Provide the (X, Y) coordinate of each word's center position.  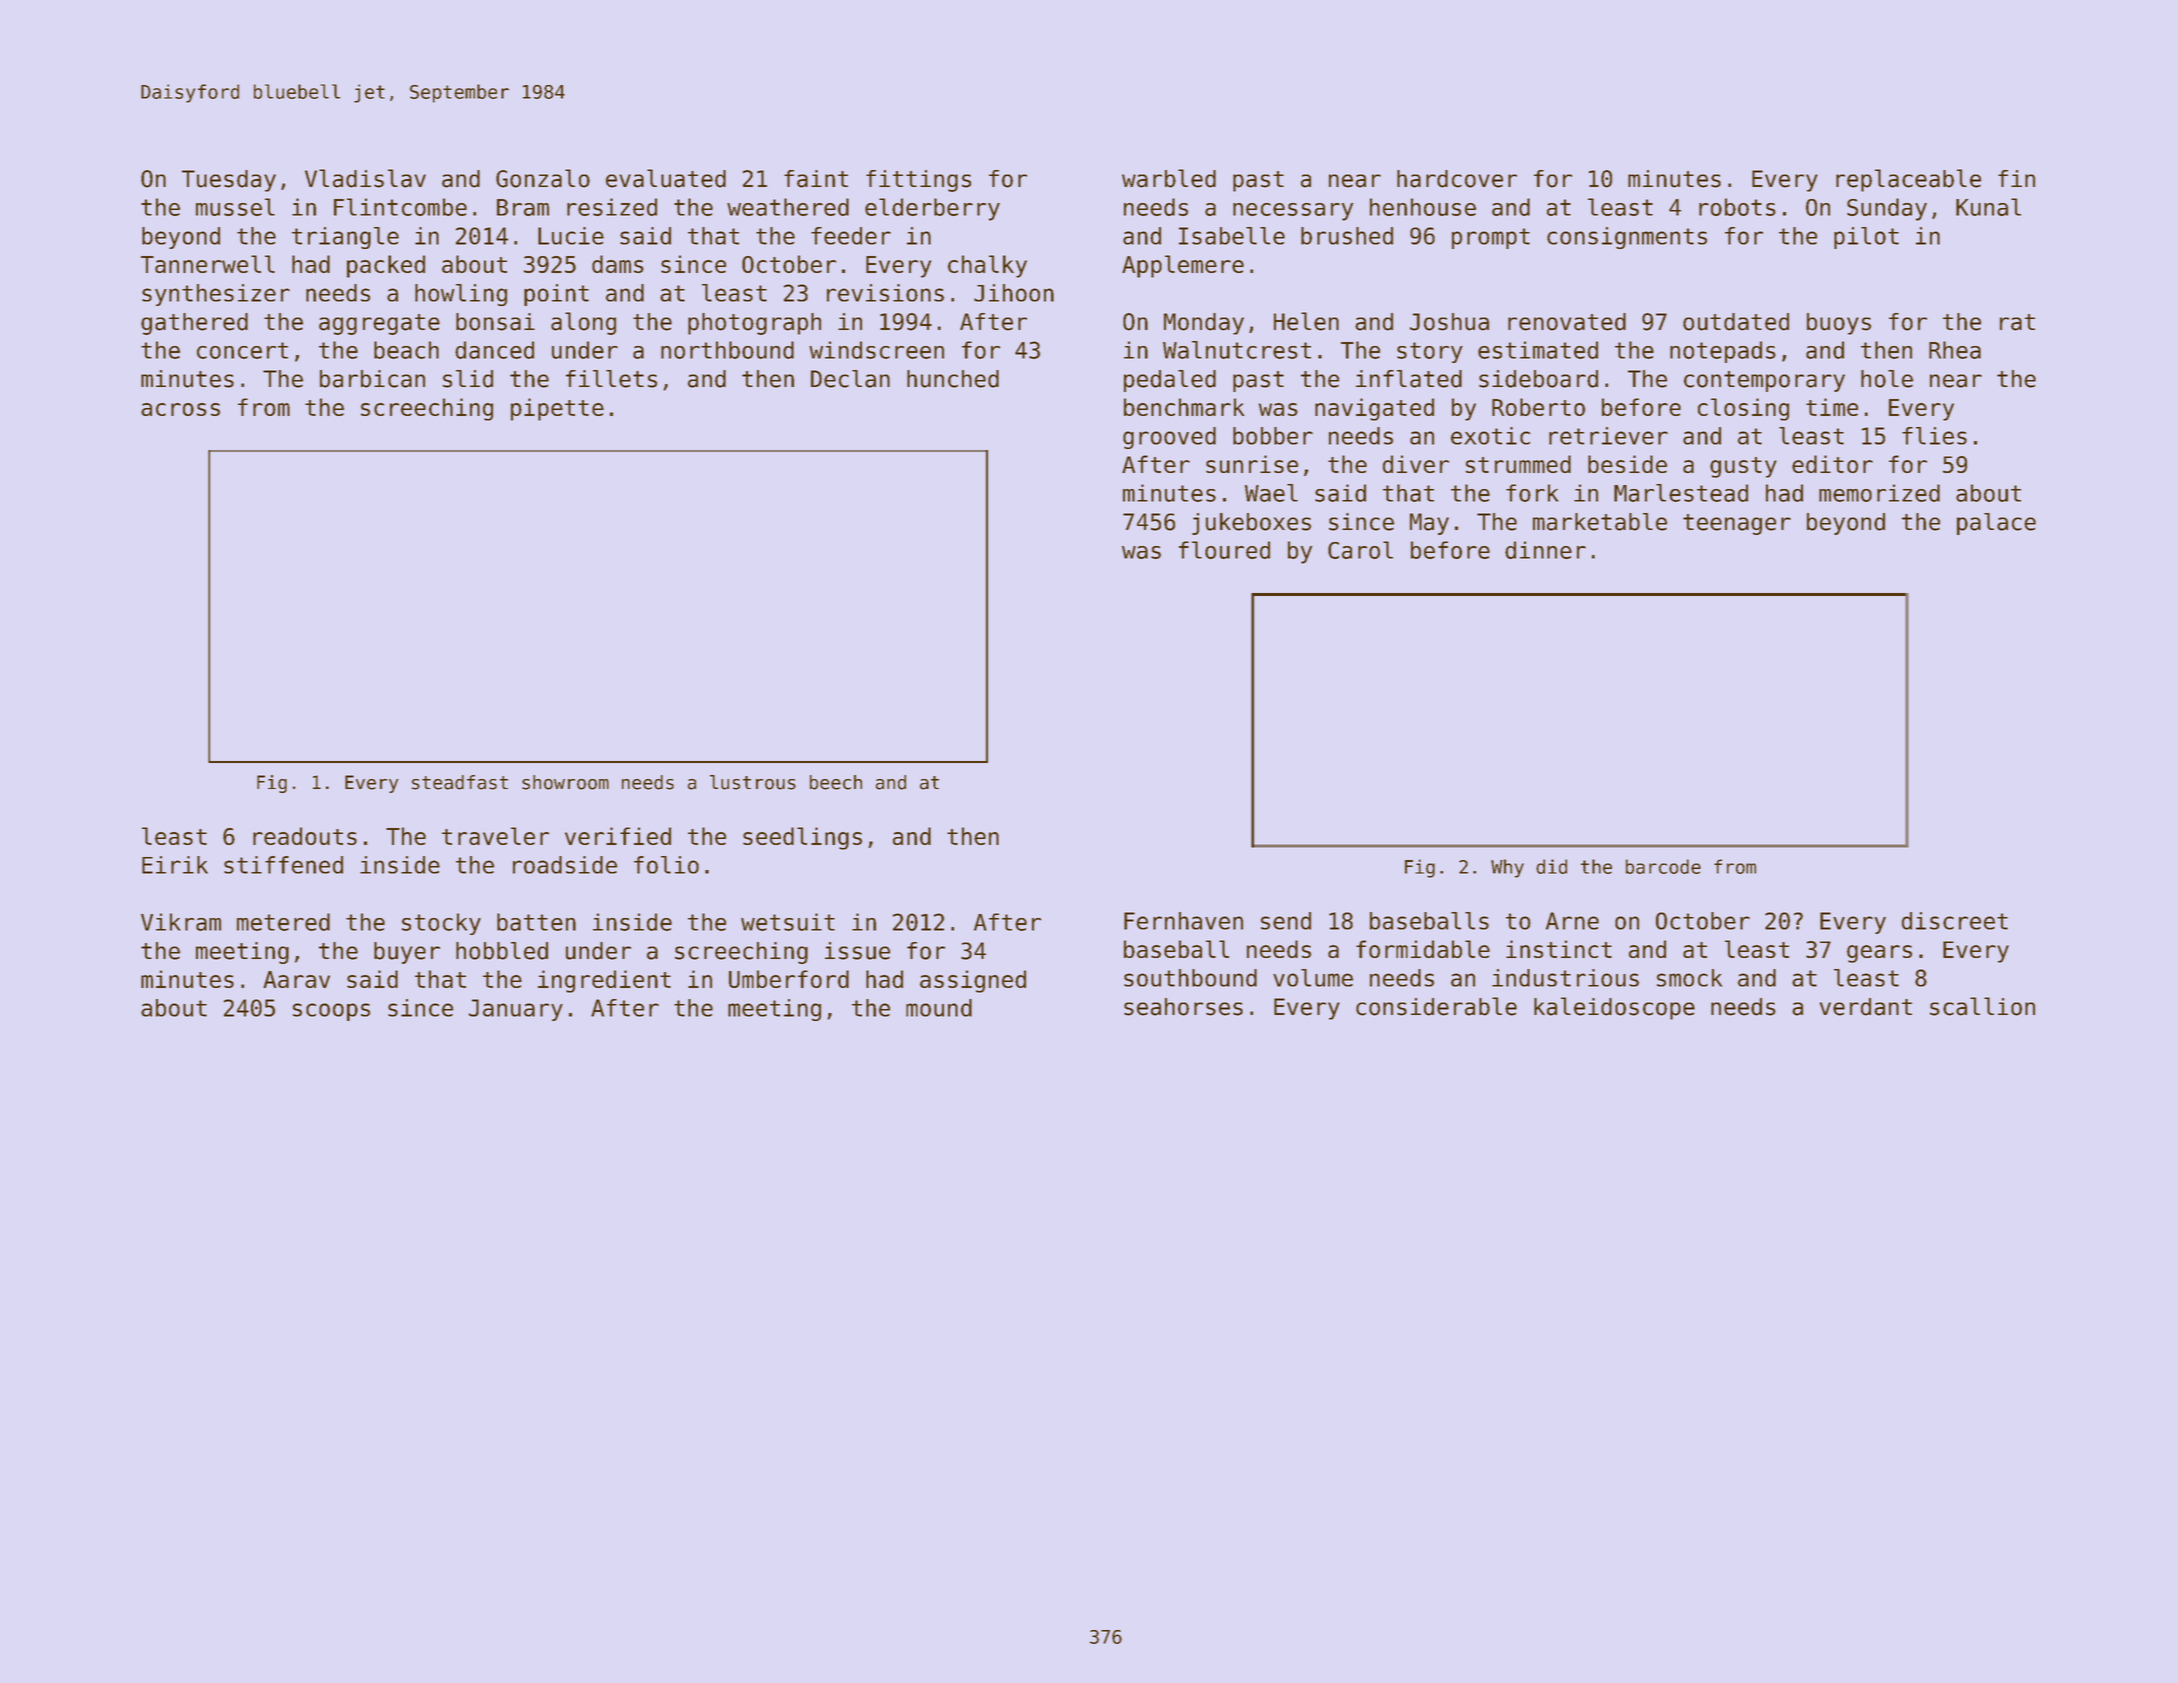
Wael (1271, 493)
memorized (1879, 493)
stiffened (283, 865)
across (180, 409)
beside (1627, 464)
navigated (1374, 409)
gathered (194, 324)
